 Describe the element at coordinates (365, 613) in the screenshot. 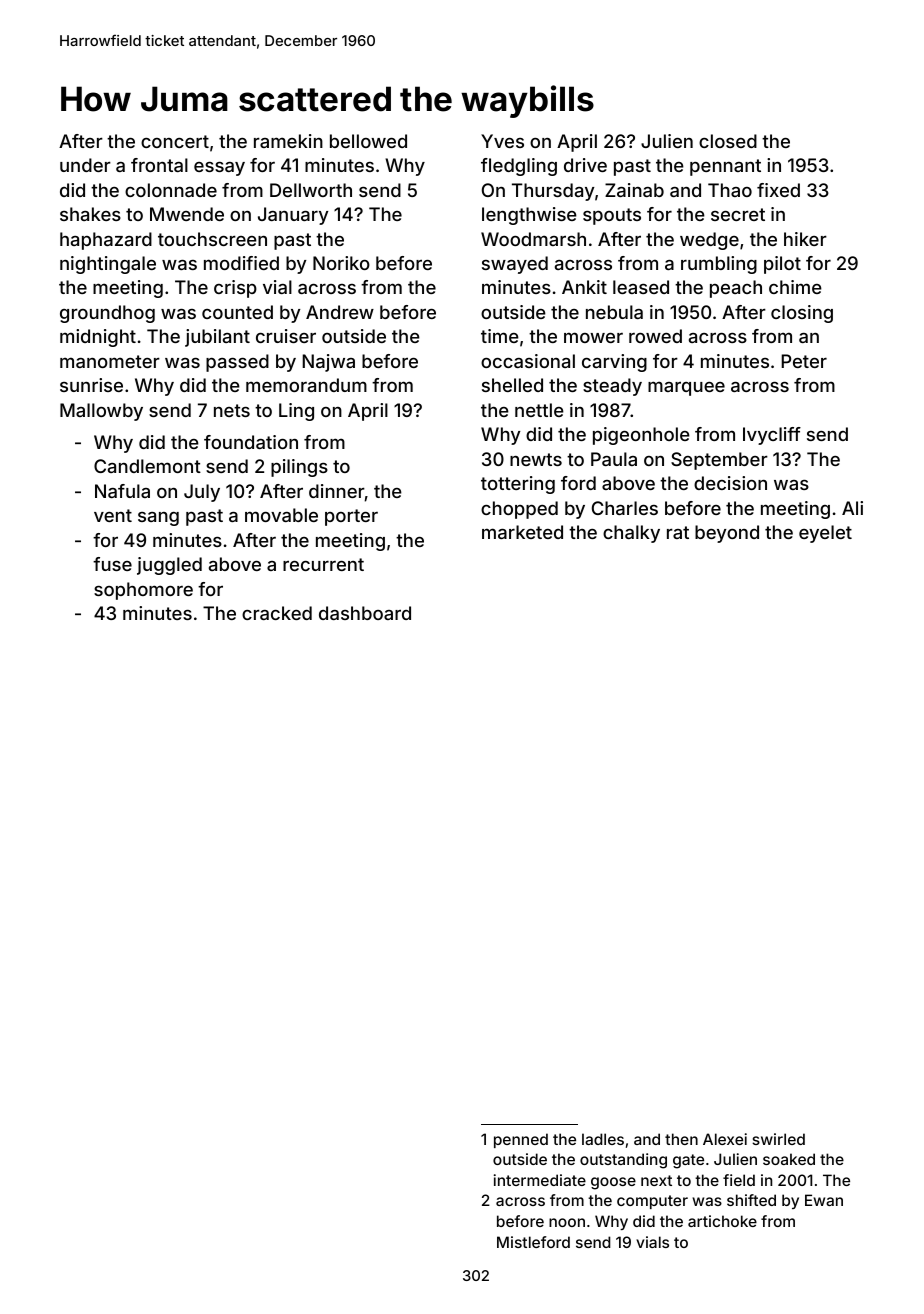

I see `dashboard` at that location.
